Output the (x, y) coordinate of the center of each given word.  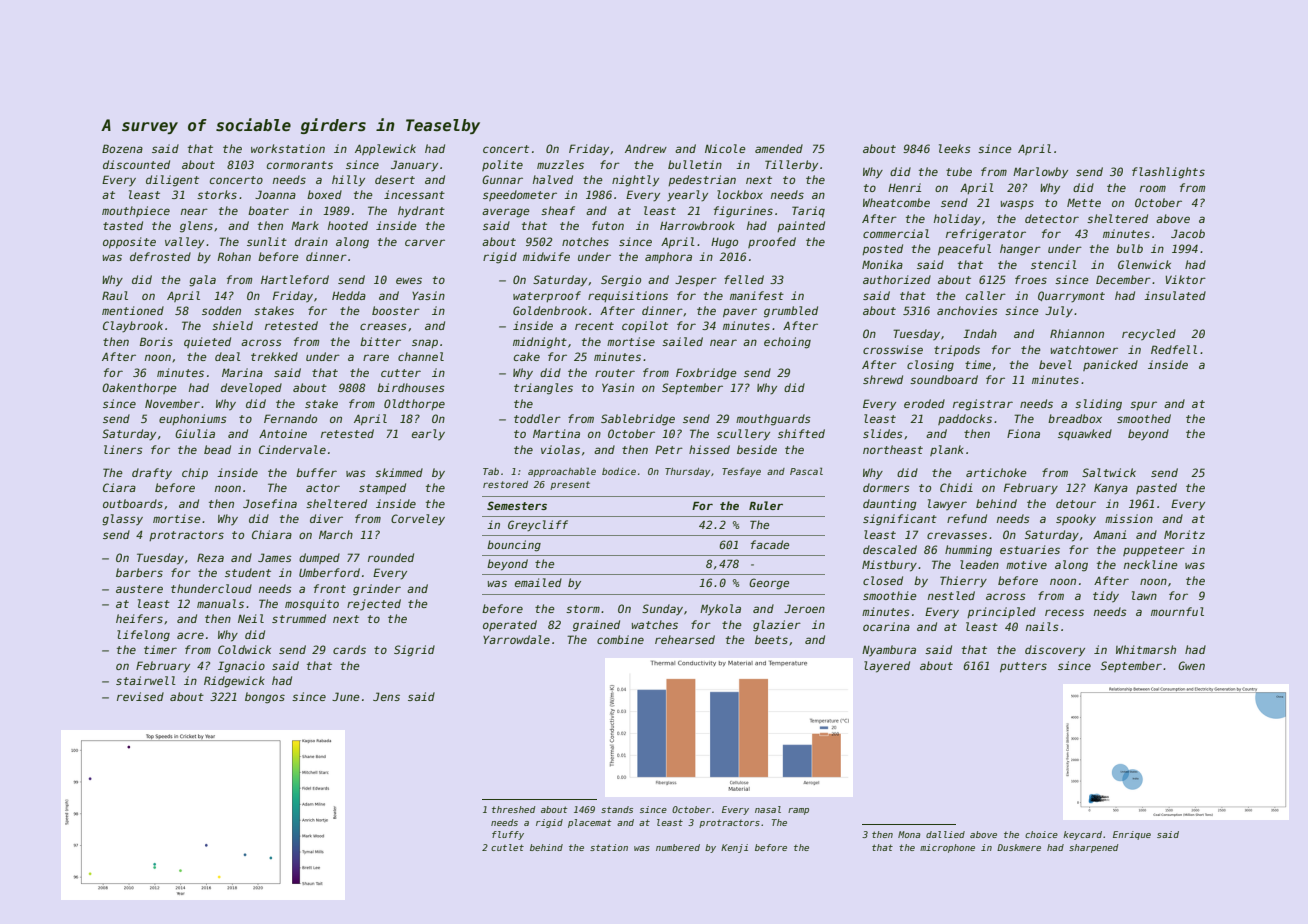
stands (617, 809)
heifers (139, 618)
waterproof (547, 296)
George (769, 584)
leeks (955, 148)
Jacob (1188, 233)
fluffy (508, 835)
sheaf (558, 210)
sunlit (267, 241)
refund (967, 518)
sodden (221, 310)
